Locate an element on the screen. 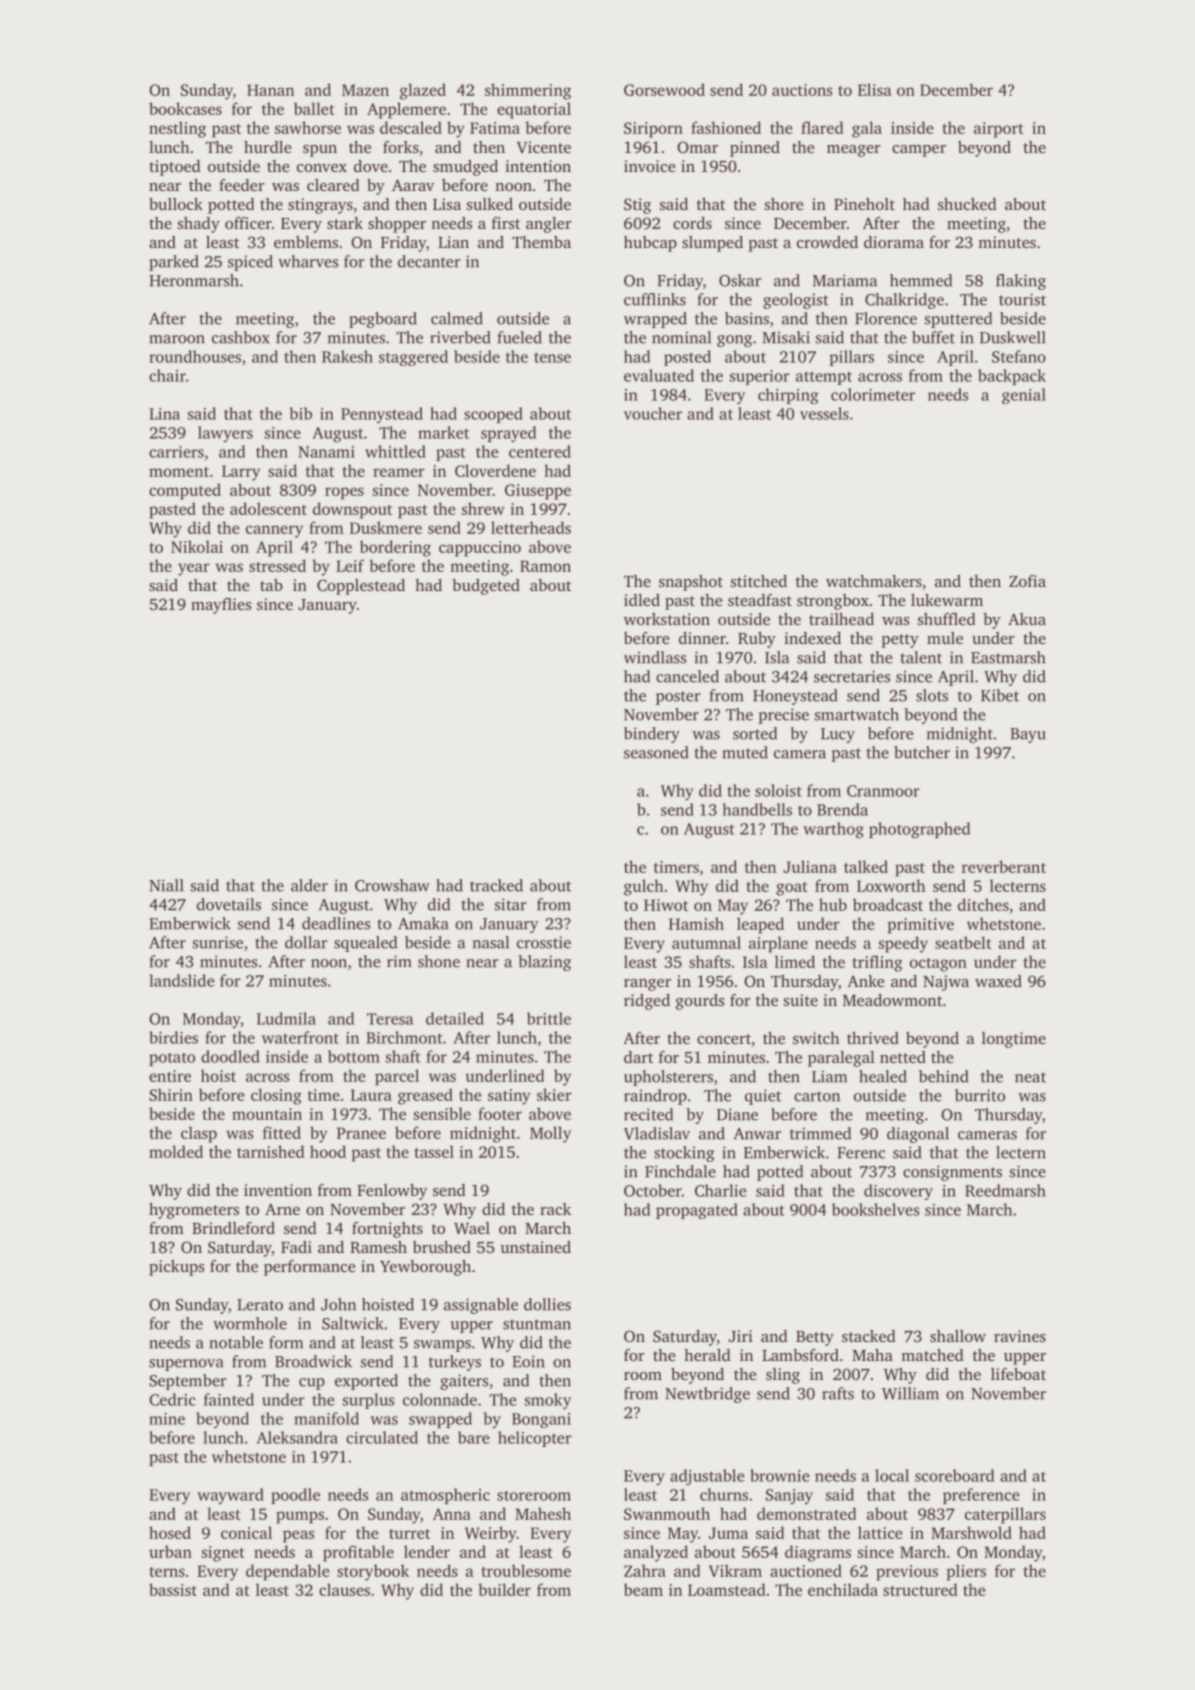 The height and width of the screenshot is (1690, 1195). Gorsewood is located at coordinates (664, 89).
